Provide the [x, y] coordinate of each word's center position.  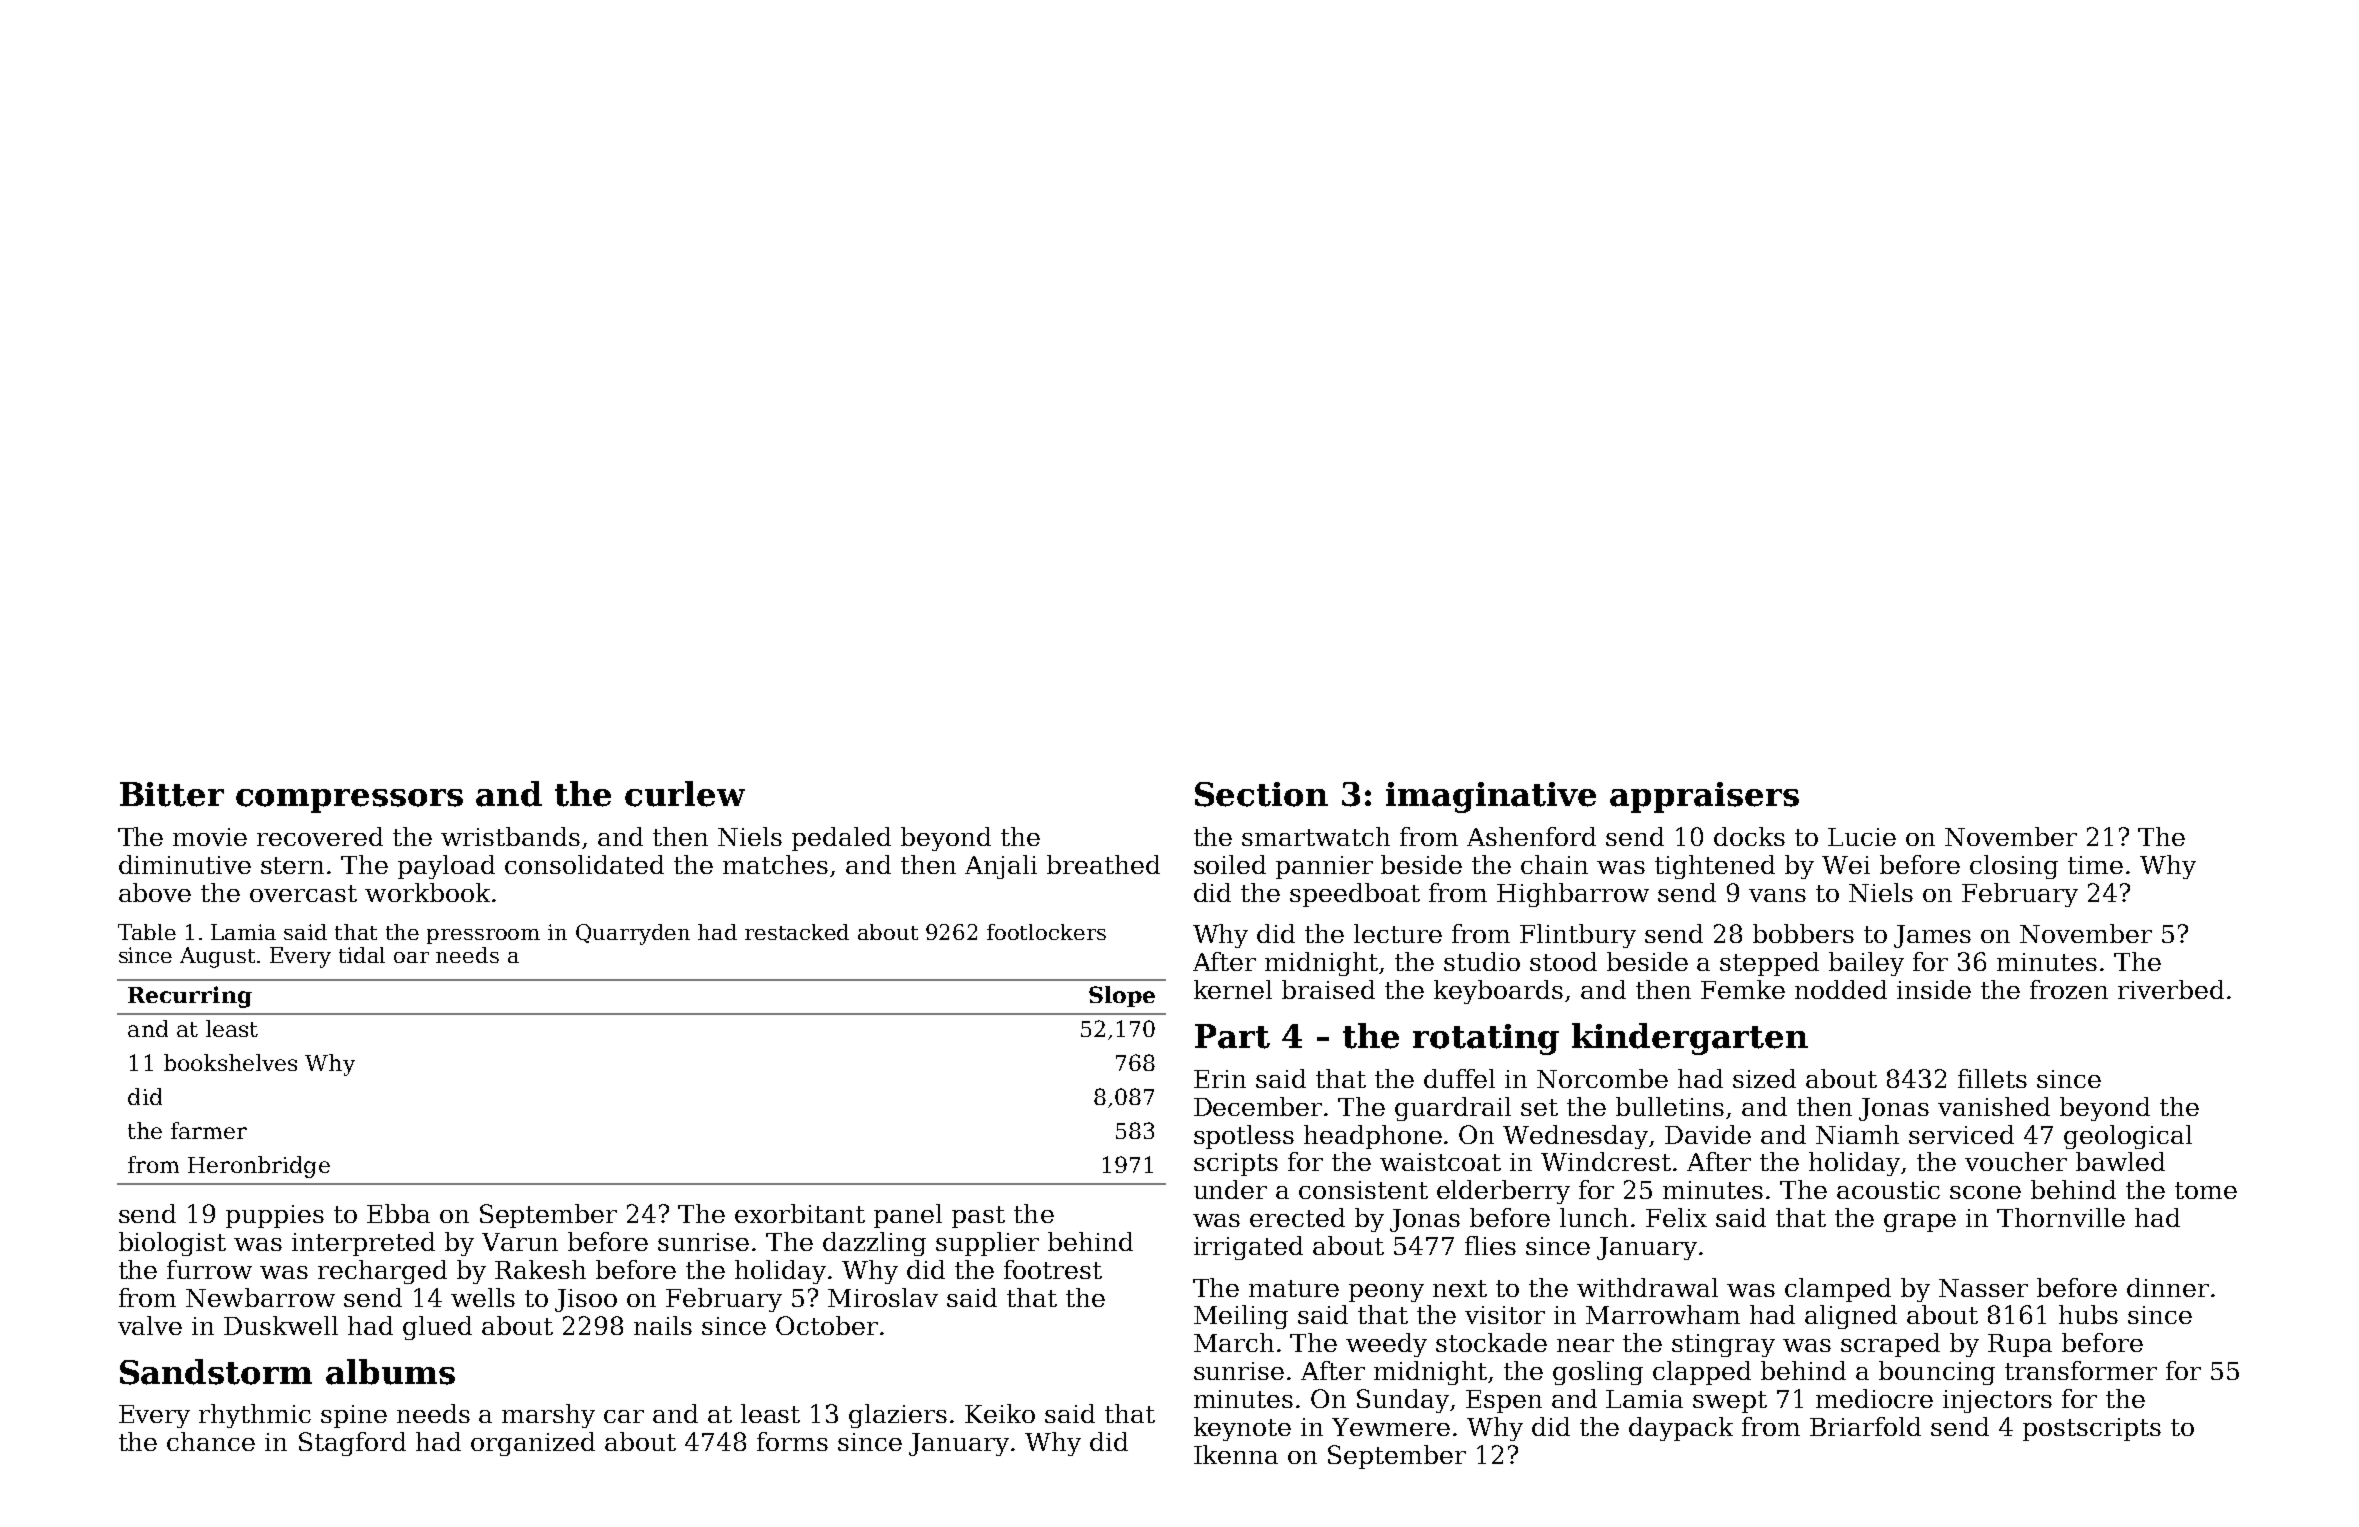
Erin [1220, 1079]
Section [1261, 794]
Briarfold [1865, 1426]
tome [2206, 1190]
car [624, 1416]
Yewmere [1391, 1427]
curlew [685, 794]
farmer [209, 1130]
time [2095, 865]
